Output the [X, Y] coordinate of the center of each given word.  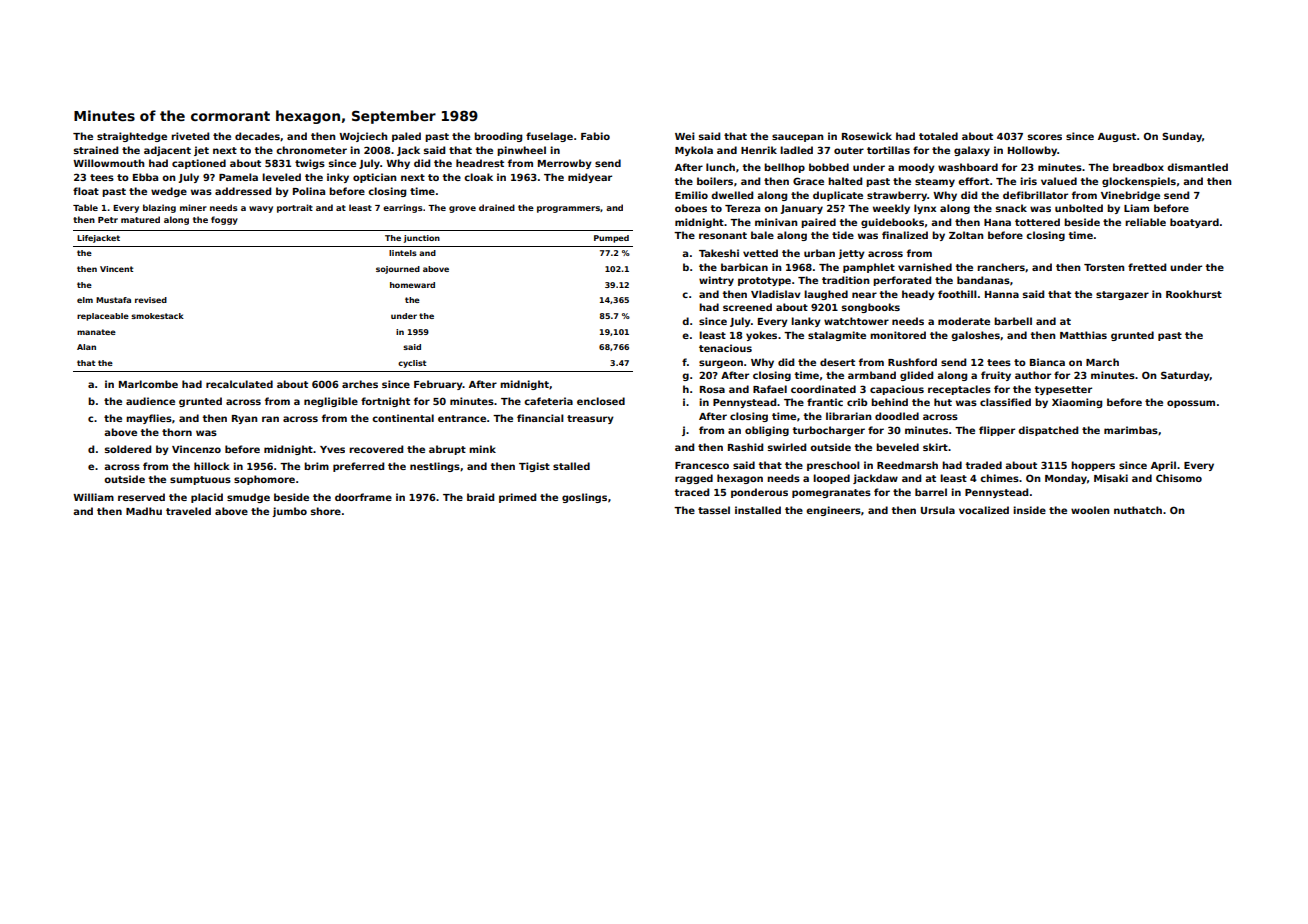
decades [257, 136]
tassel [714, 510]
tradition [845, 280]
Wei [685, 136]
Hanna [1002, 294]
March [1102, 362]
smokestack [157, 316]
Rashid [745, 447]
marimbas [1131, 430]
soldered [128, 449]
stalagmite [837, 336]
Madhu [144, 511]
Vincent [116, 269]
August [1117, 137]
